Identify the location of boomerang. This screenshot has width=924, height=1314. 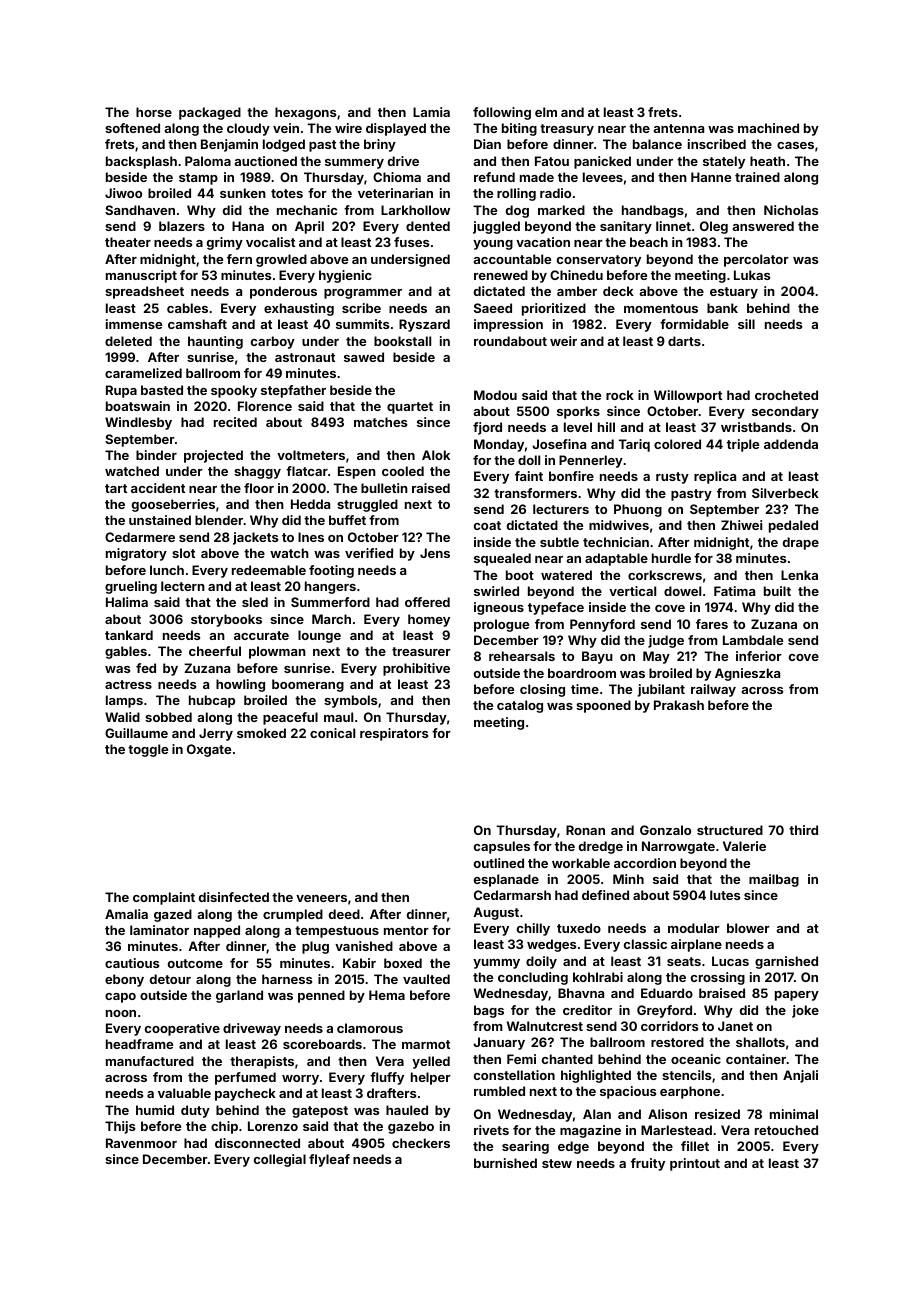
(308, 685).
